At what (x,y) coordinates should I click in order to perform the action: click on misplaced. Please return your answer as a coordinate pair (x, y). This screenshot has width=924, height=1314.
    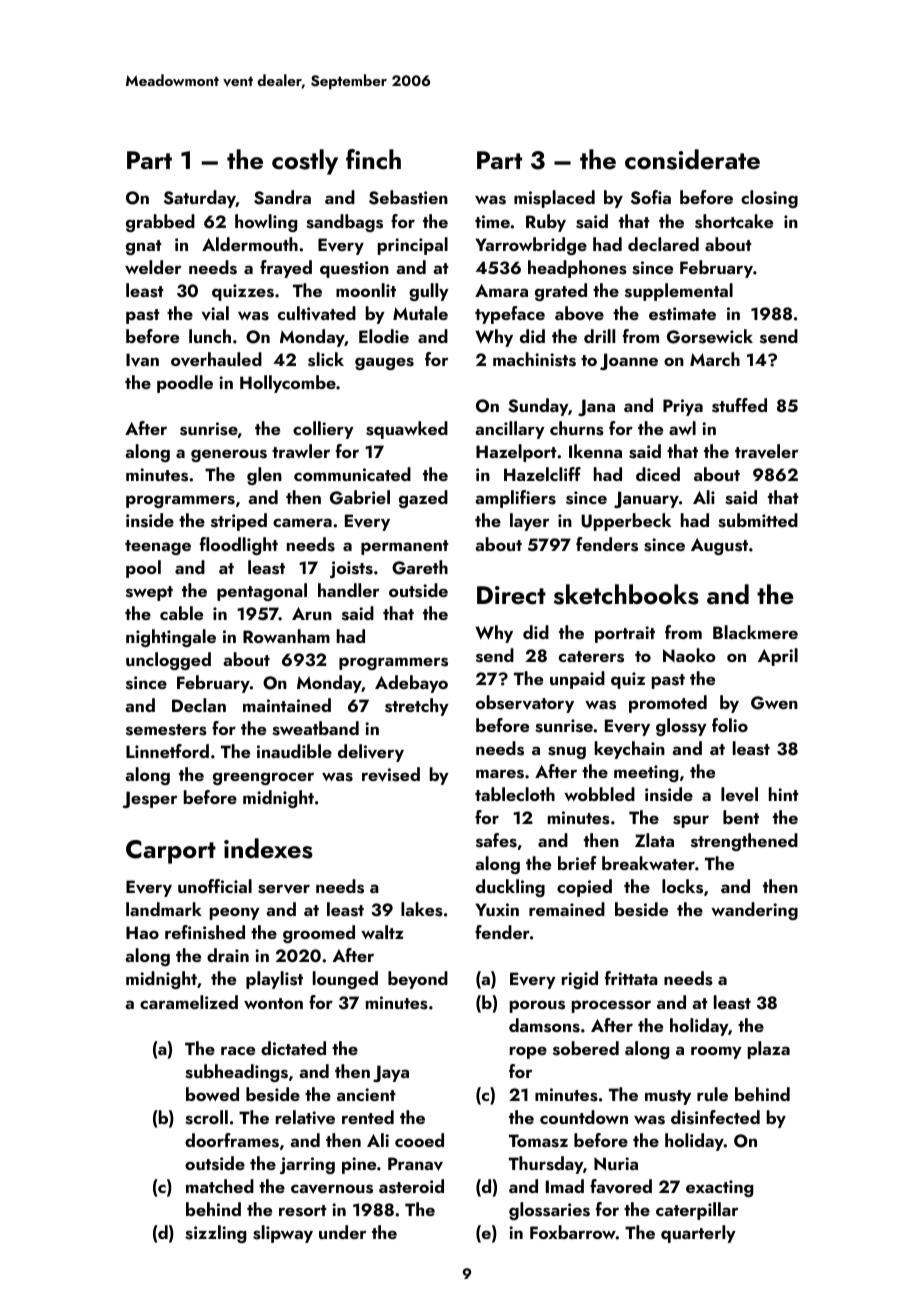
    Looking at the image, I should click on (554, 199).
